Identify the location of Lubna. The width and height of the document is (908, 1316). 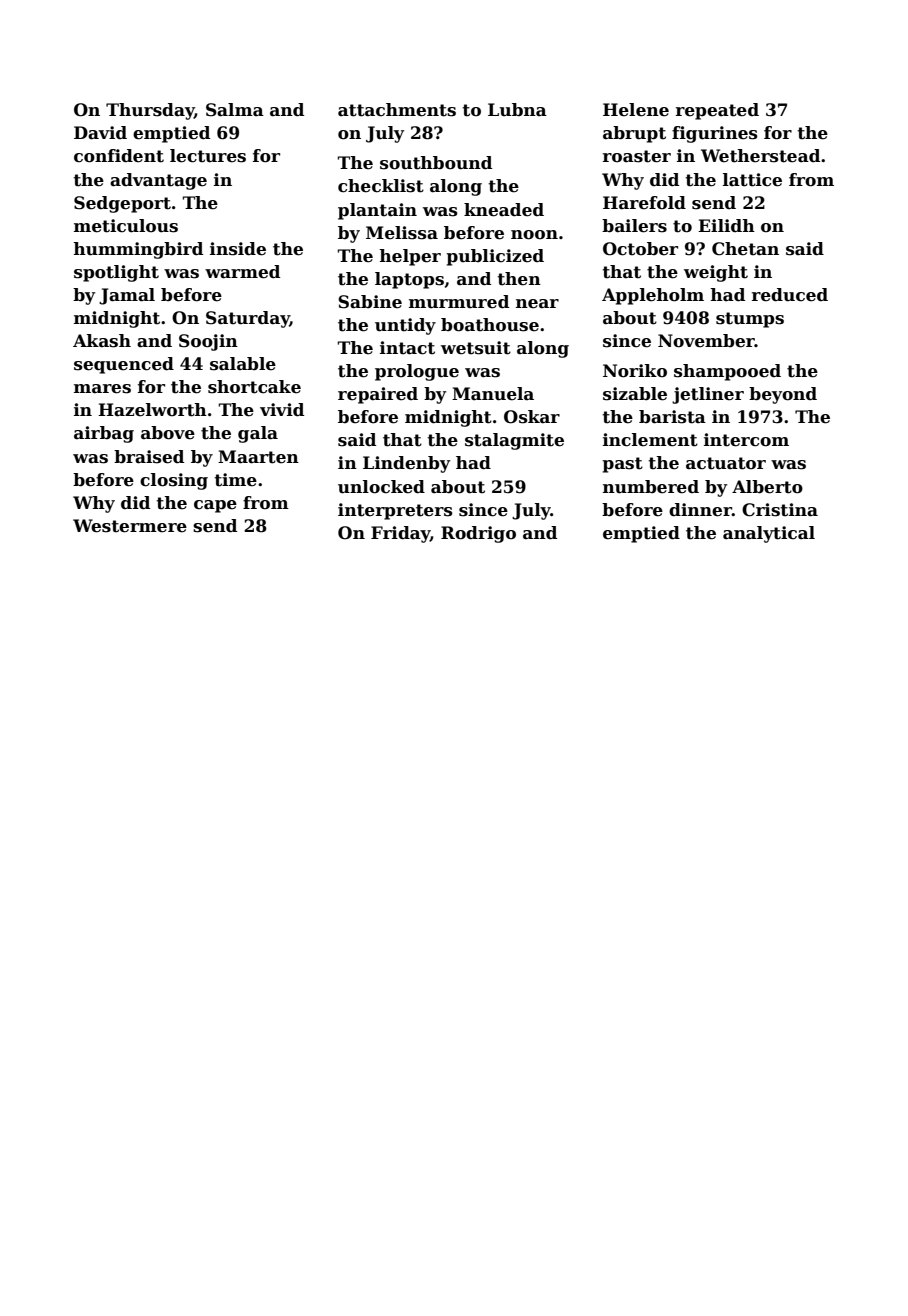
(517, 110).
